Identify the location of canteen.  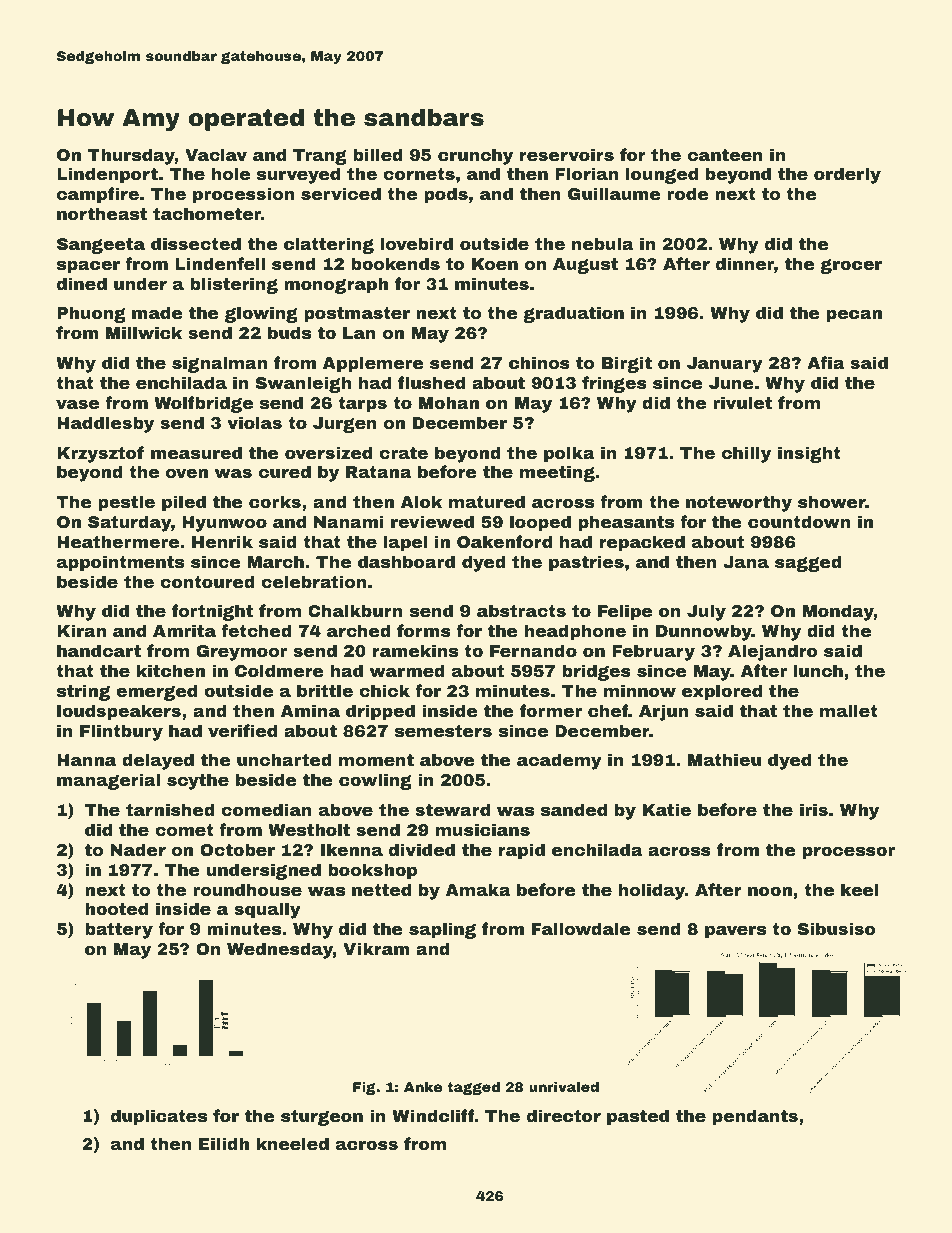
(725, 155).
